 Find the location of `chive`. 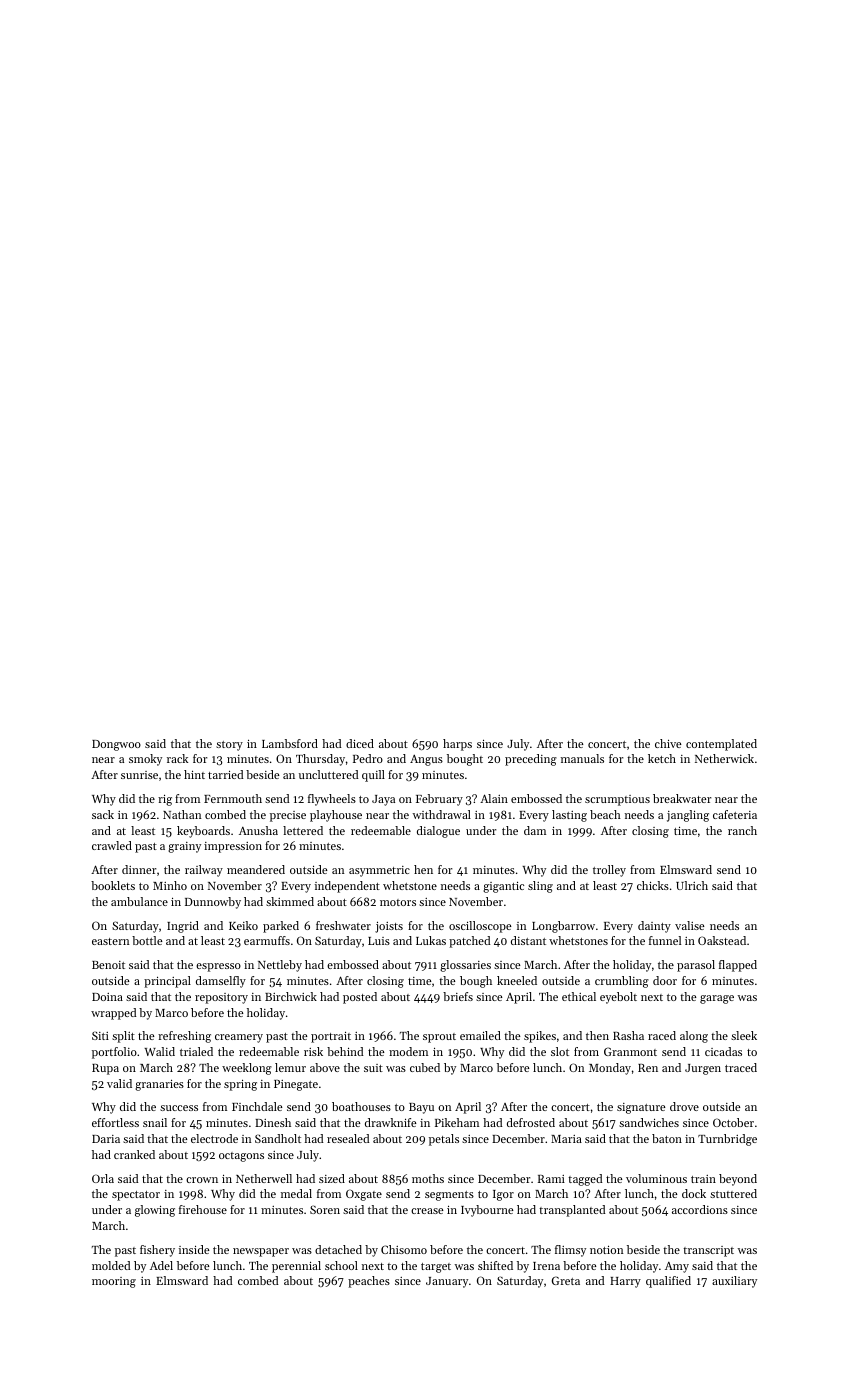

chive is located at coordinates (668, 743).
